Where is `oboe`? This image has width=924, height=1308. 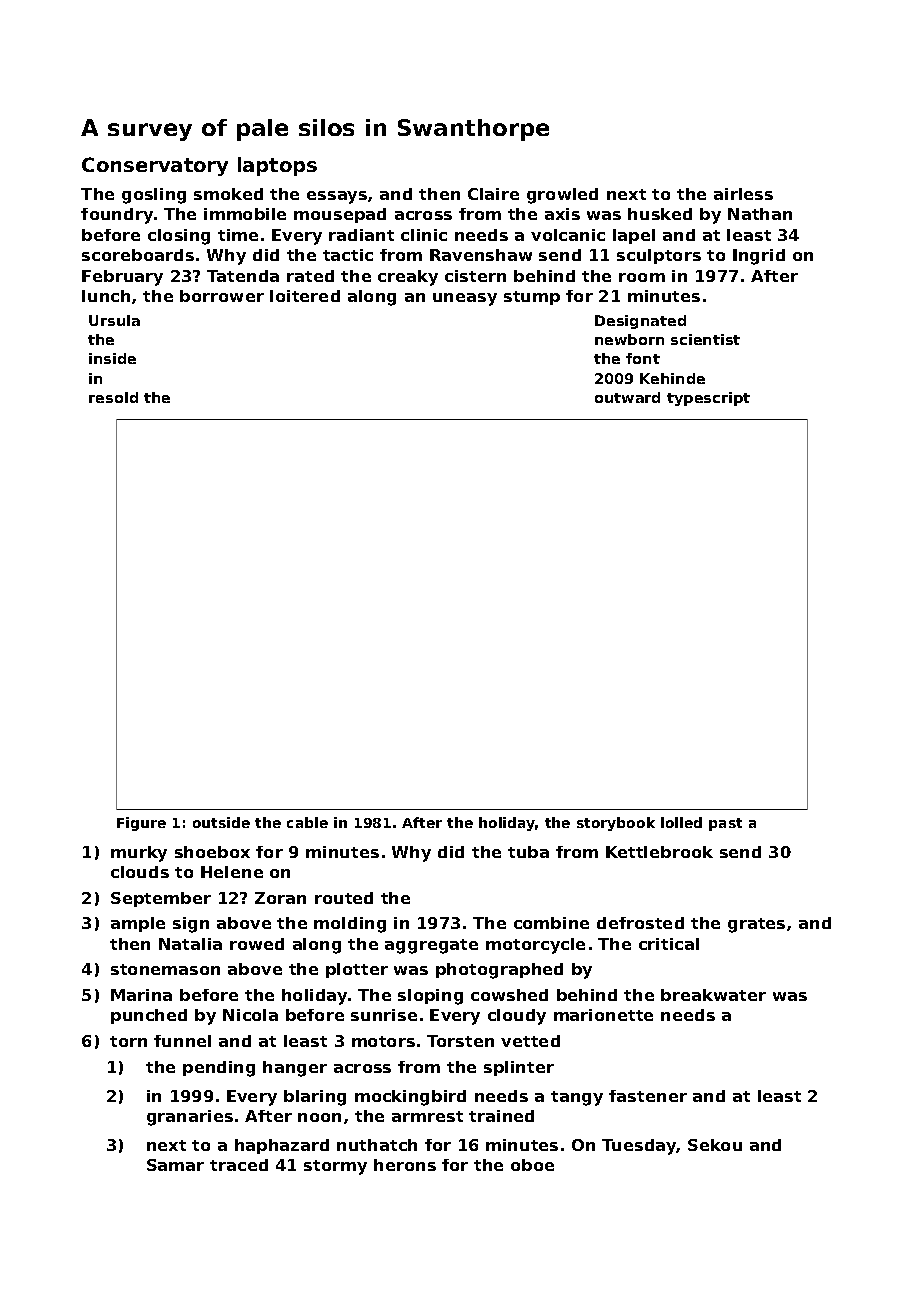 oboe is located at coordinates (532, 1165).
